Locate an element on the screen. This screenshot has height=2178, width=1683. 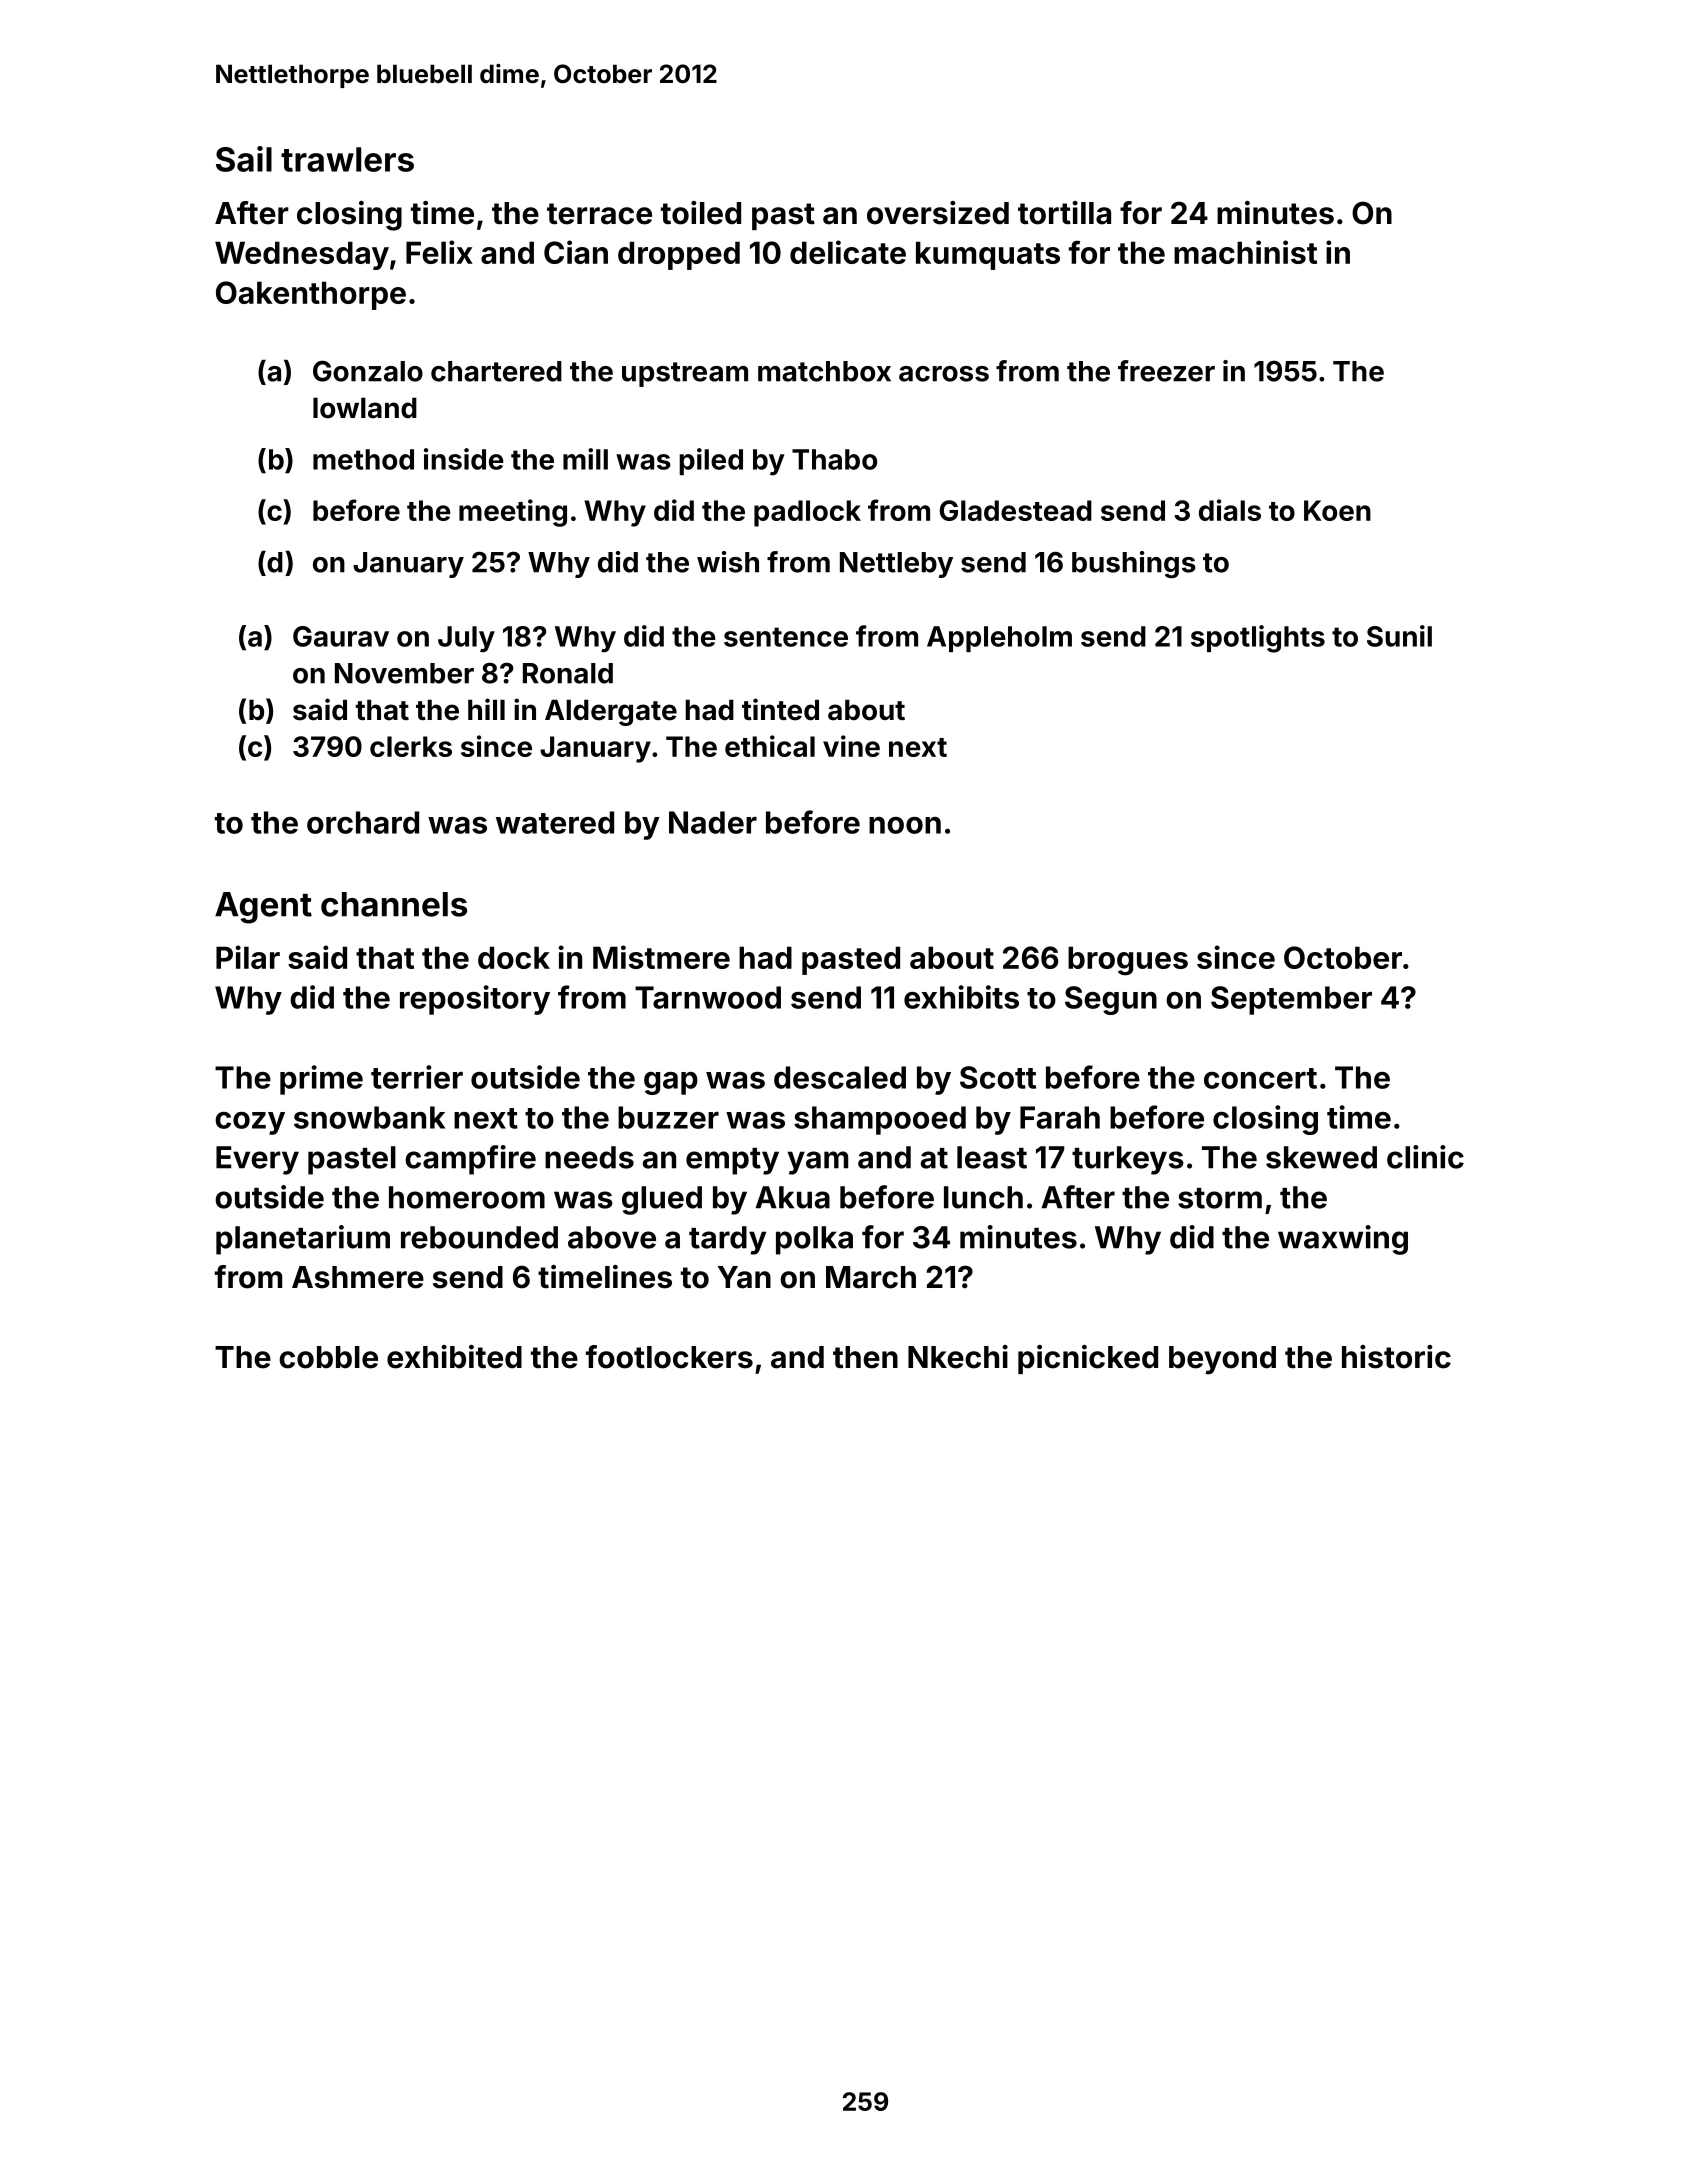
picnicked is located at coordinates (1088, 1359).
